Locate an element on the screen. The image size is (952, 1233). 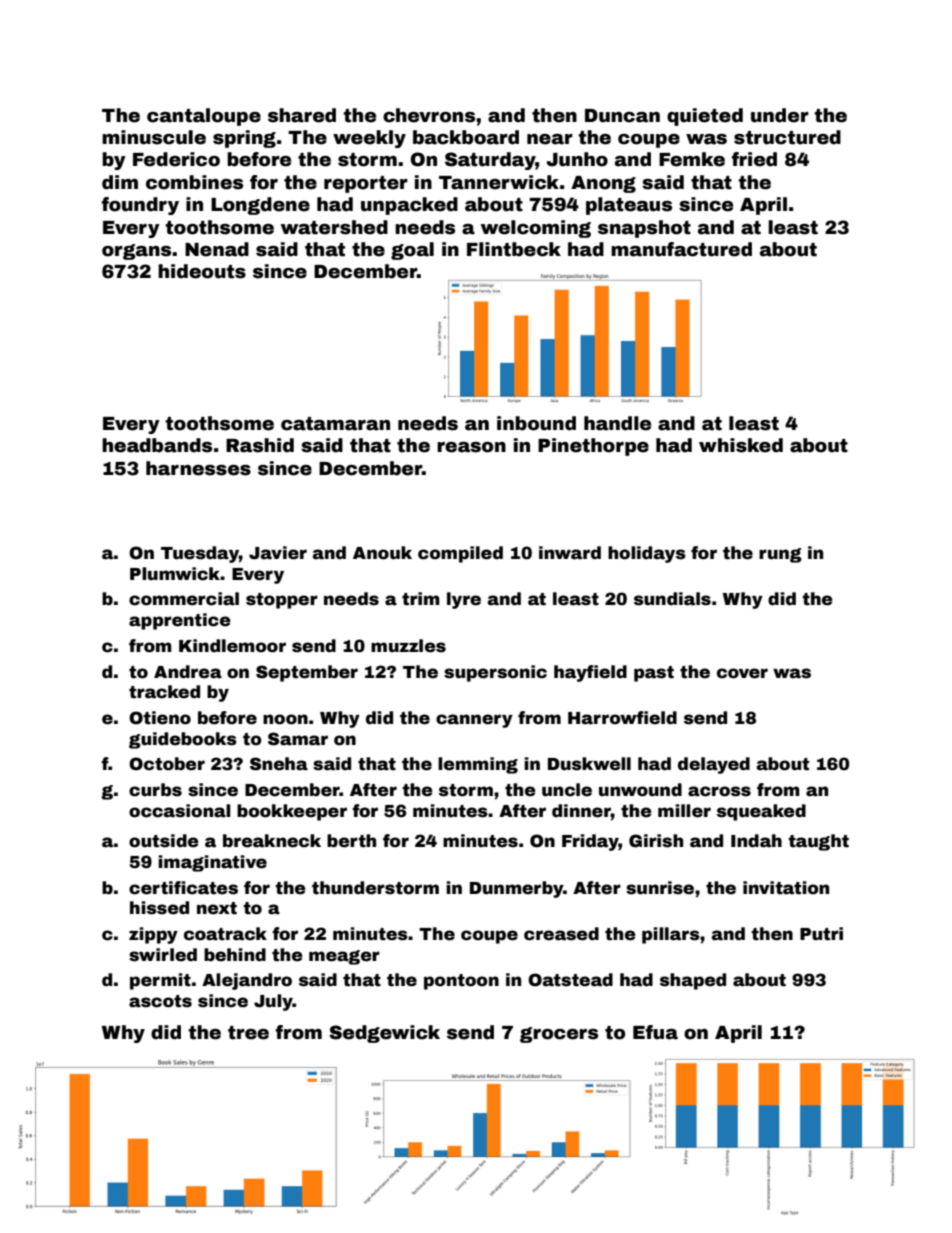
cantaloupe is located at coordinates (204, 117).
